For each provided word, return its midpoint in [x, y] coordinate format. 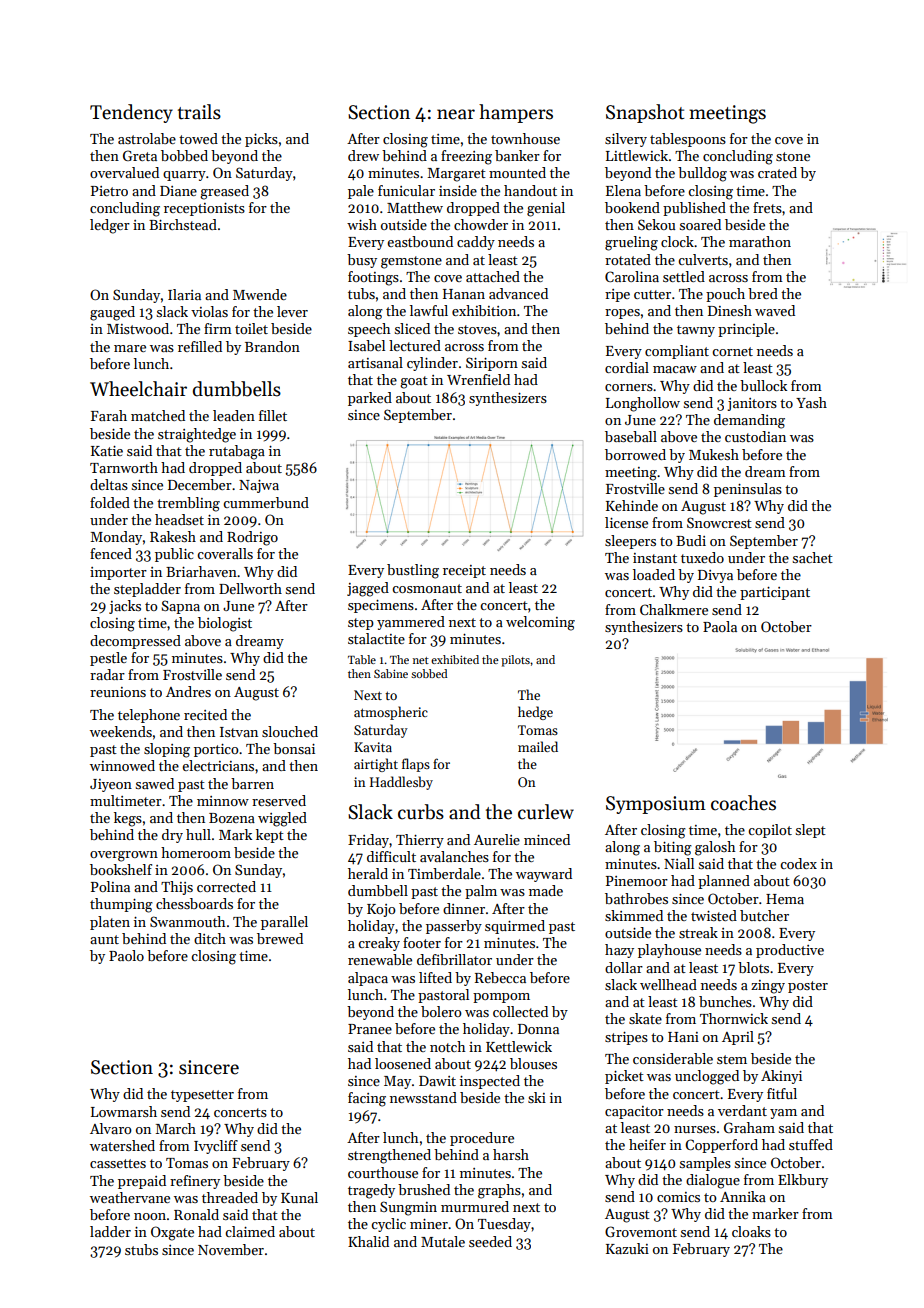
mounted [517, 172]
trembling [188, 504]
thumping [121, 905]
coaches [743, 803]
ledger [110, 226]
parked [370, 399]
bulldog [702, 174]
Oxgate [172, 1233]
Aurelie [497, 839]
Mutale [443, 1241]
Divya [715, 576]
